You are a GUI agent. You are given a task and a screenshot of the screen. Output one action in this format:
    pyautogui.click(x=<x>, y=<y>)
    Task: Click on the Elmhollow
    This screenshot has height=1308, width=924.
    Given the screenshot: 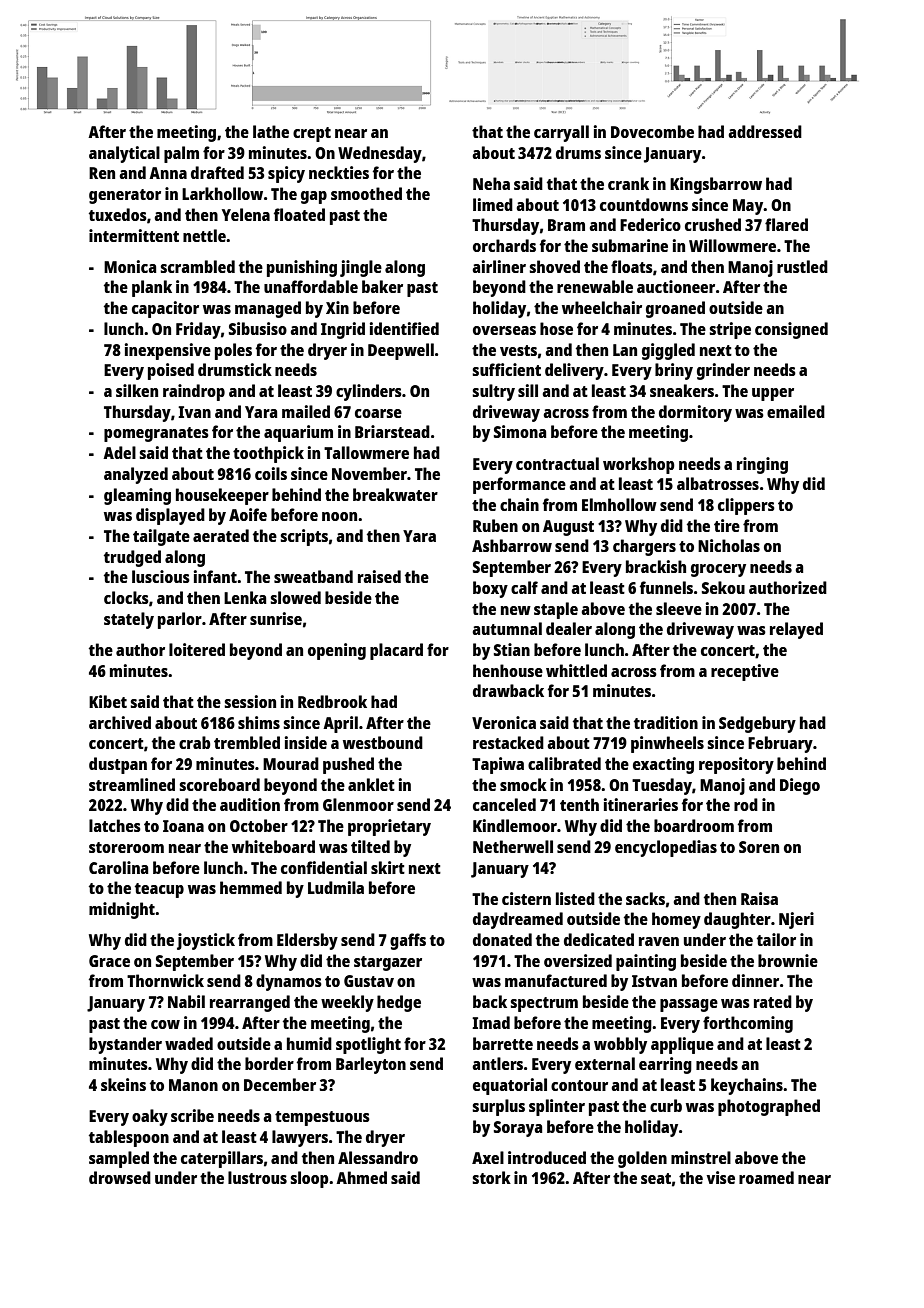 What is the action you would take?
    pyautogui.click(x=619, y=504)
